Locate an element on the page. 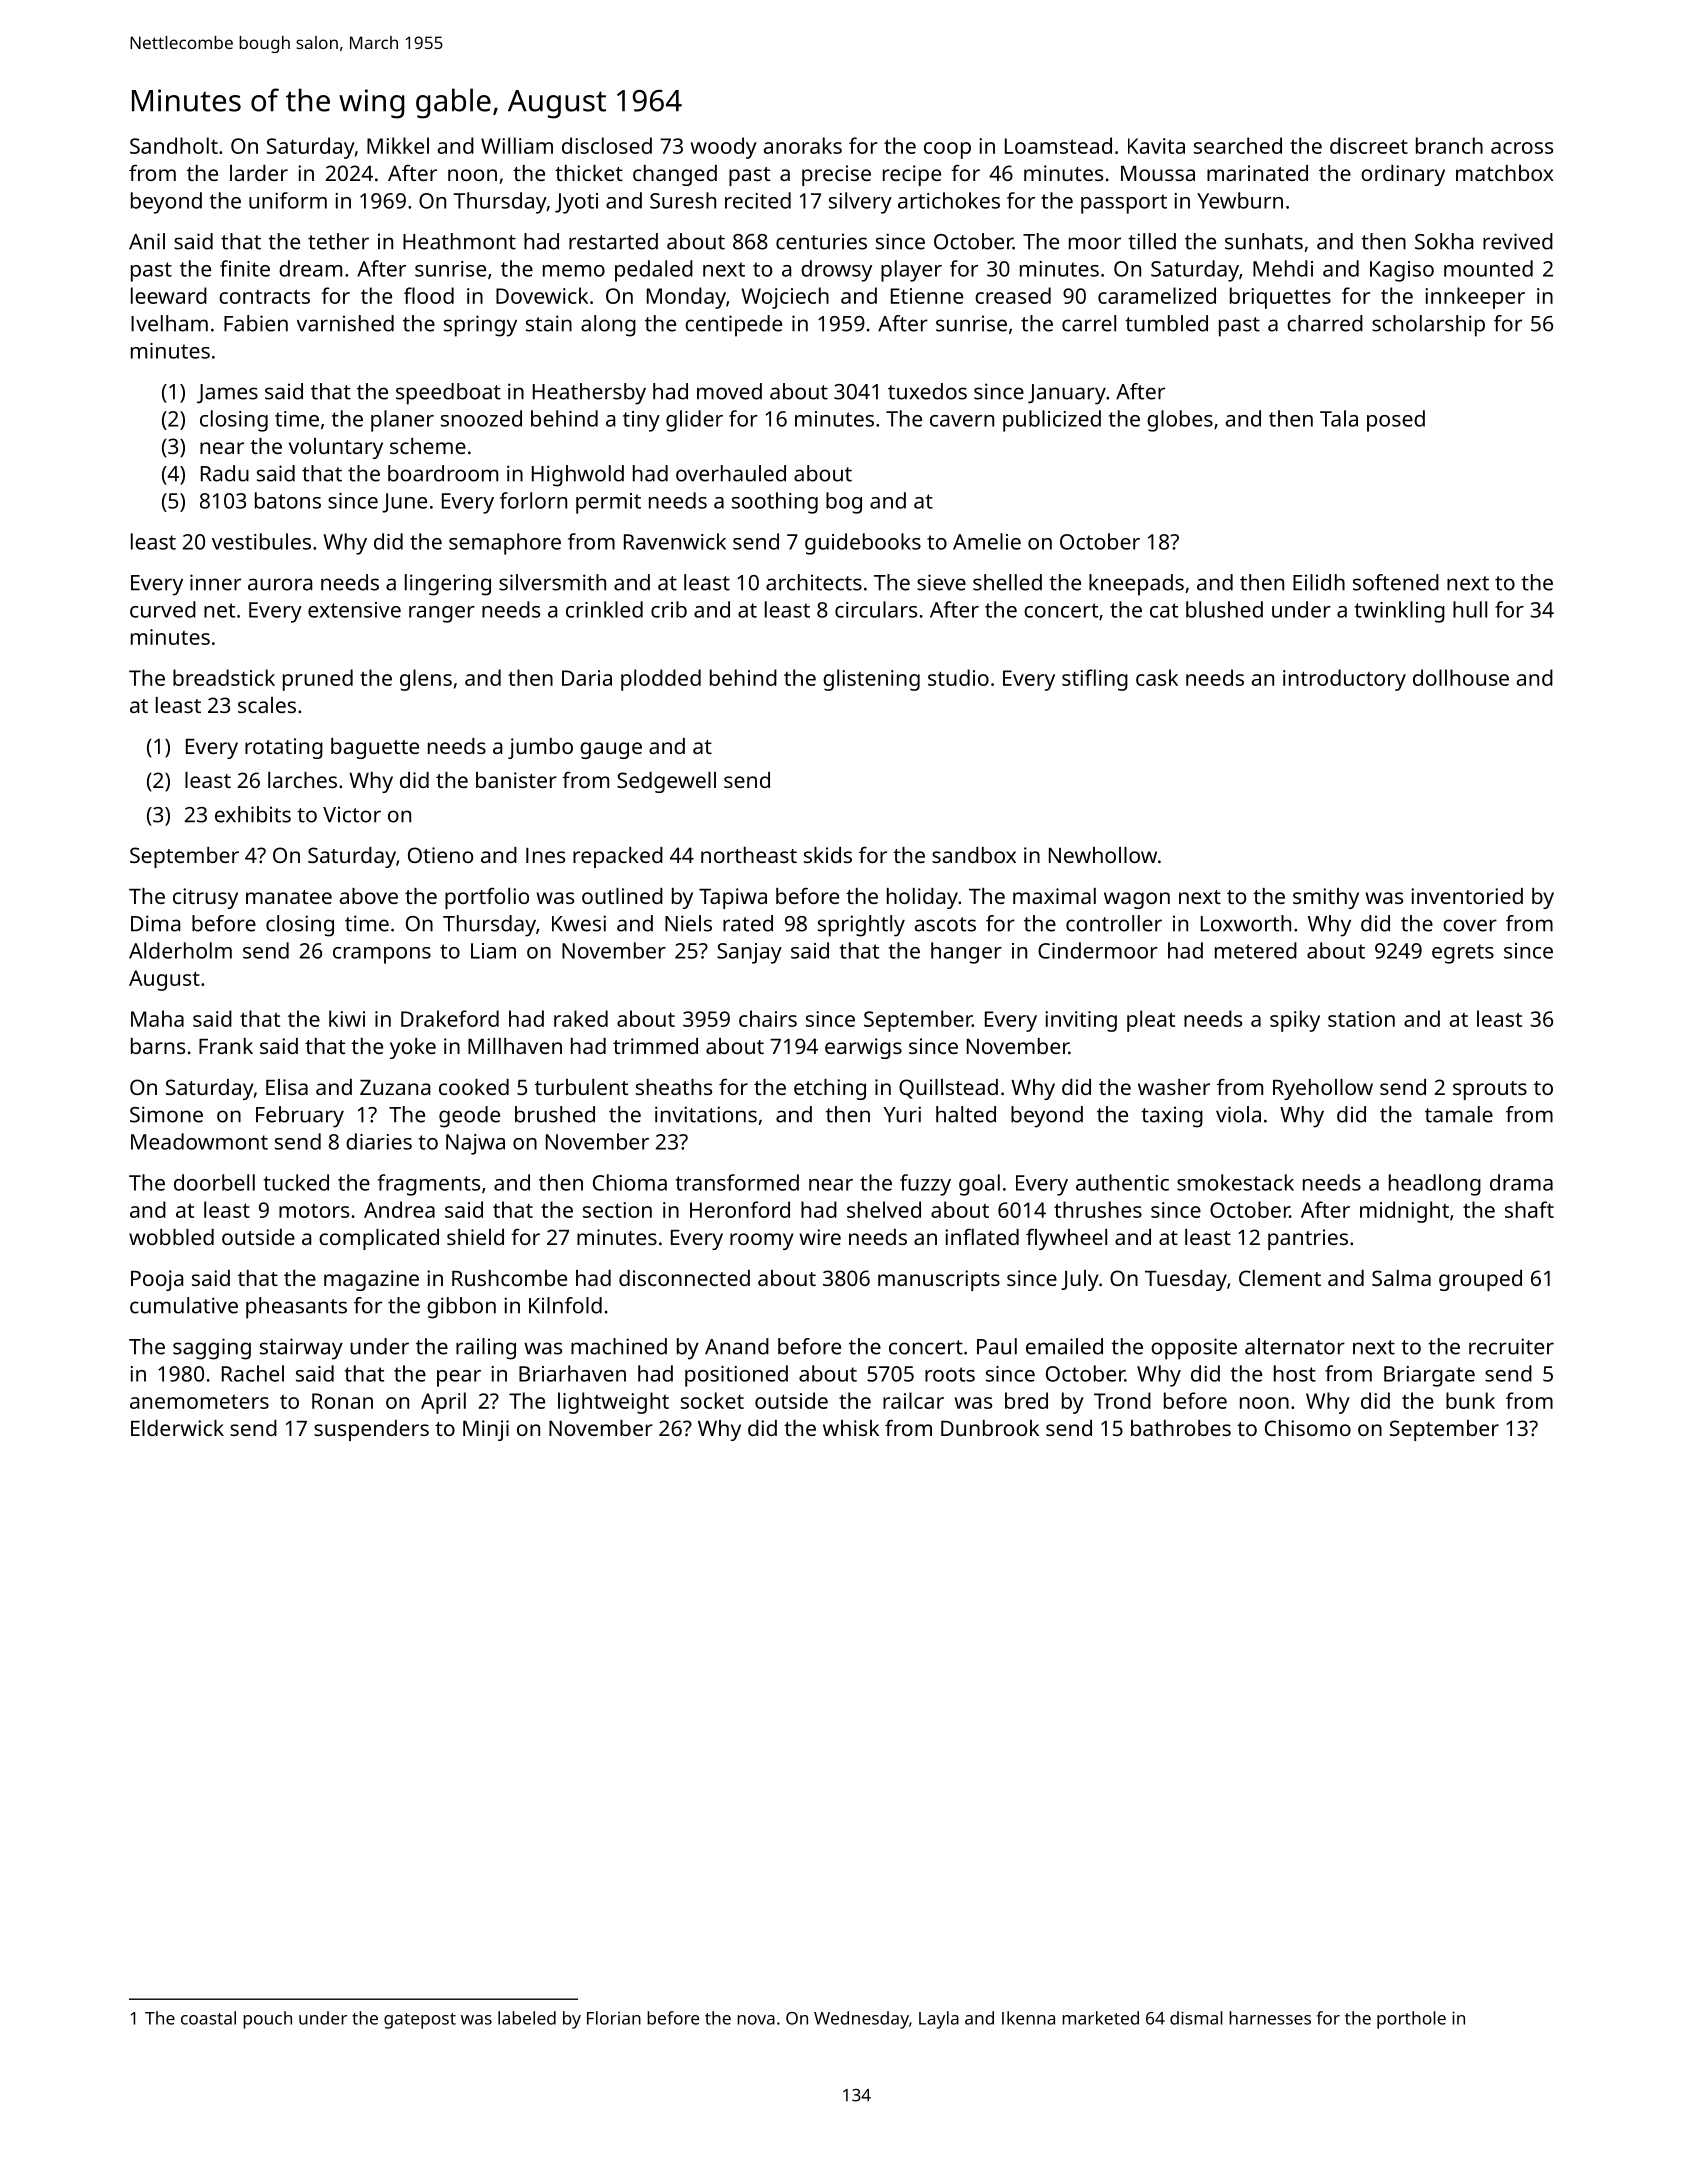 The width and height of the image is (1683, 2178). Daria is located at coordinates (587, 678).
